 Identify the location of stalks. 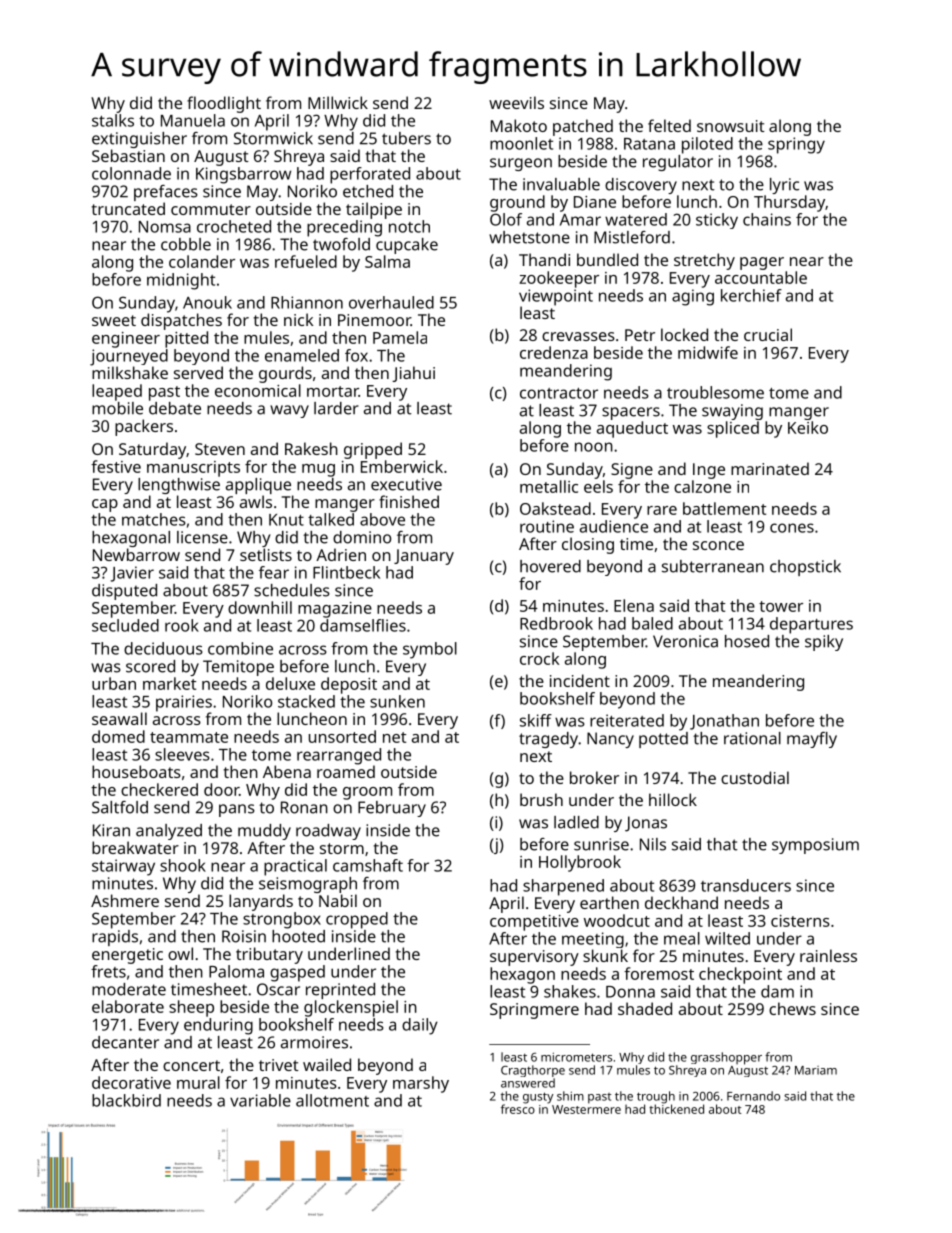
(113, 120).
